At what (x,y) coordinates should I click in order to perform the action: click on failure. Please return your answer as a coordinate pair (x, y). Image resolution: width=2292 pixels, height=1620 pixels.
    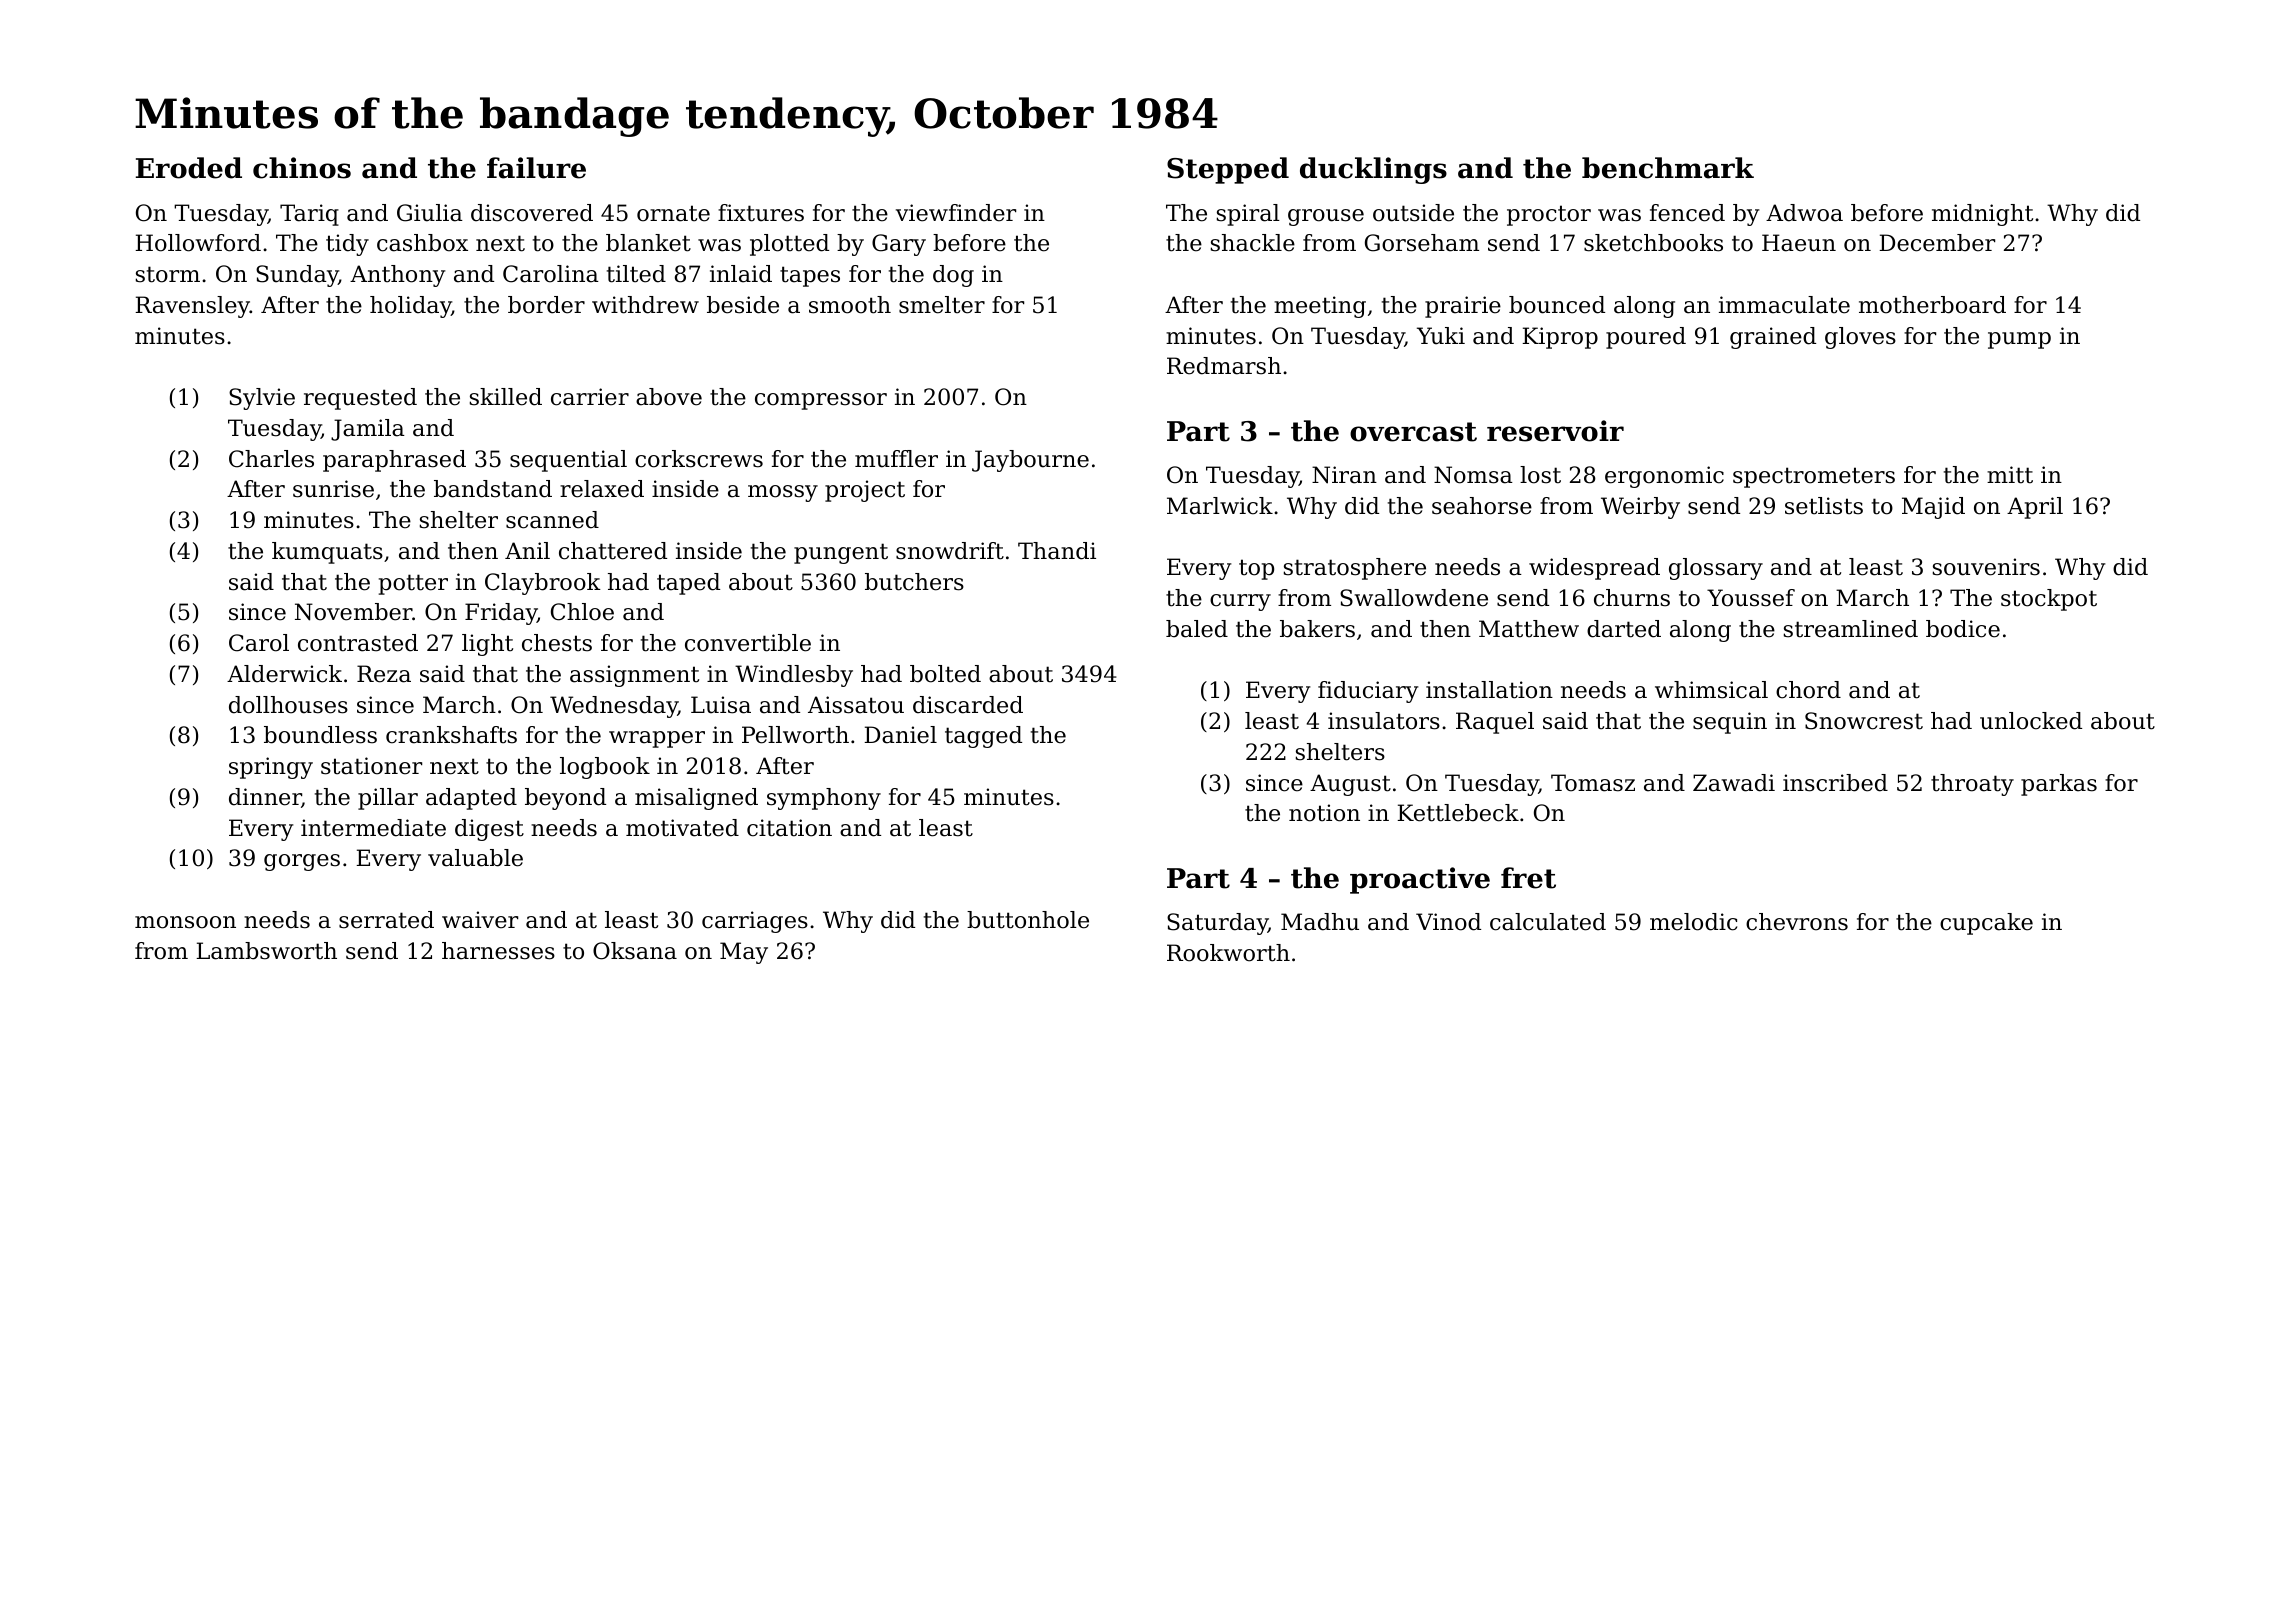
    Looking at the image, I should click on (536, 168).
